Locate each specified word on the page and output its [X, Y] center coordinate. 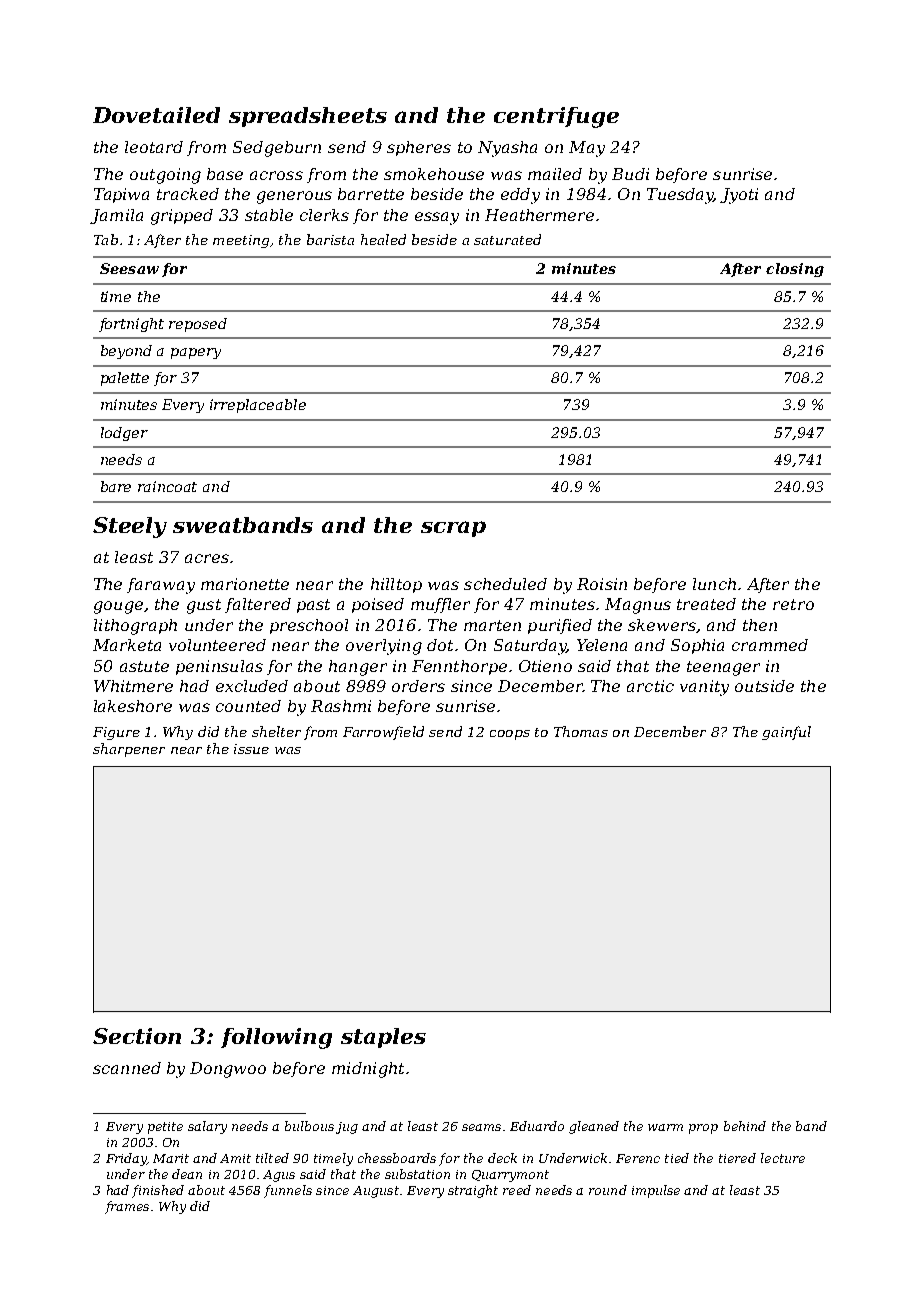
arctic [650, 686]
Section [137, 1036]
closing [795, 270]
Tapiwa [121, 195]
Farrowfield [383, 733]
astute [144, 666]
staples [383, 1038]
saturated [507, 239]
